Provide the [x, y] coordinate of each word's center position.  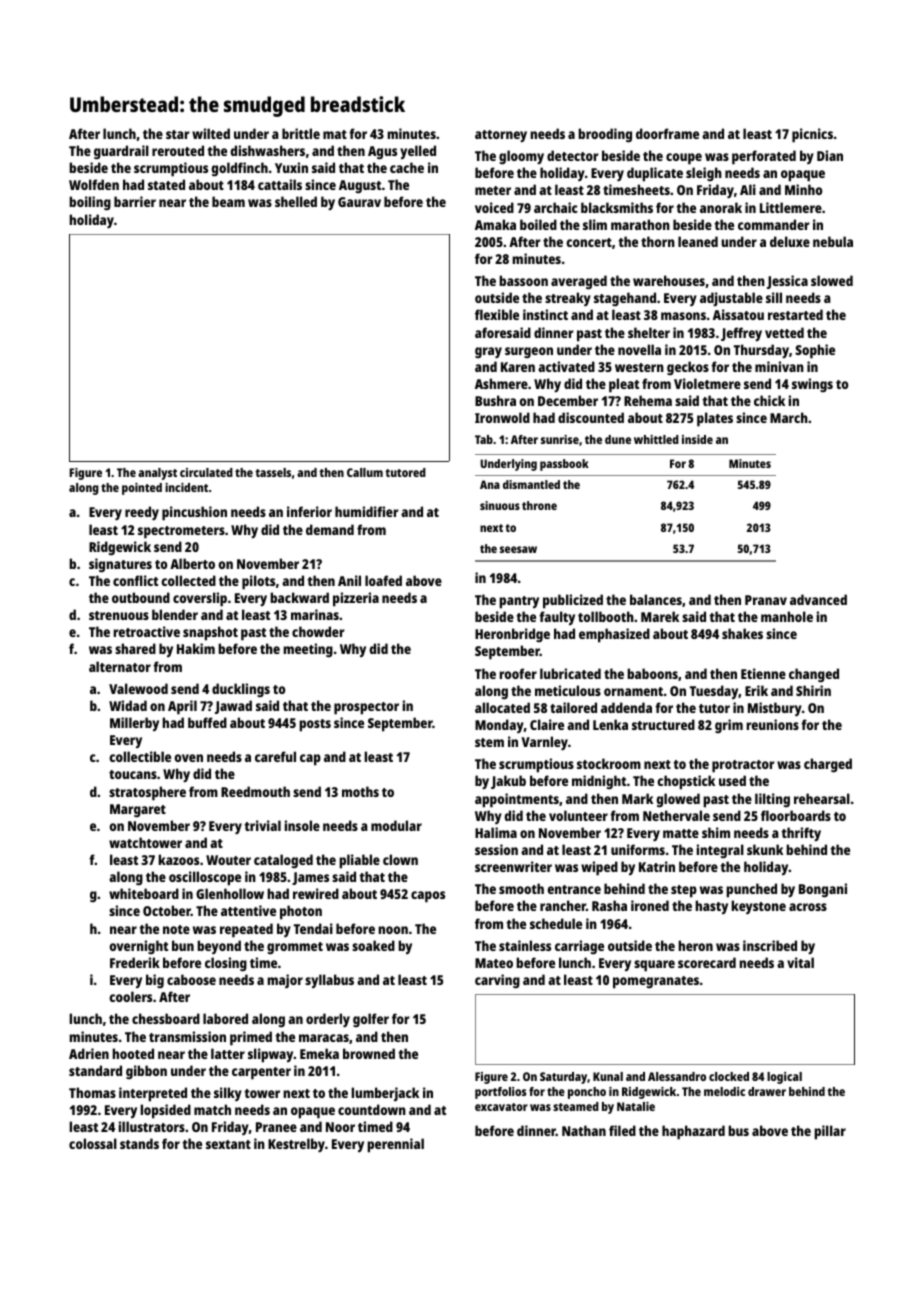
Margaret [138, 810]
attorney [501, 136]
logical [784, 1078]
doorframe [667, 133]
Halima [496, 832]
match [212, 1109]
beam [228, 201]
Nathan [584, 1130]
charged [828, 765]
